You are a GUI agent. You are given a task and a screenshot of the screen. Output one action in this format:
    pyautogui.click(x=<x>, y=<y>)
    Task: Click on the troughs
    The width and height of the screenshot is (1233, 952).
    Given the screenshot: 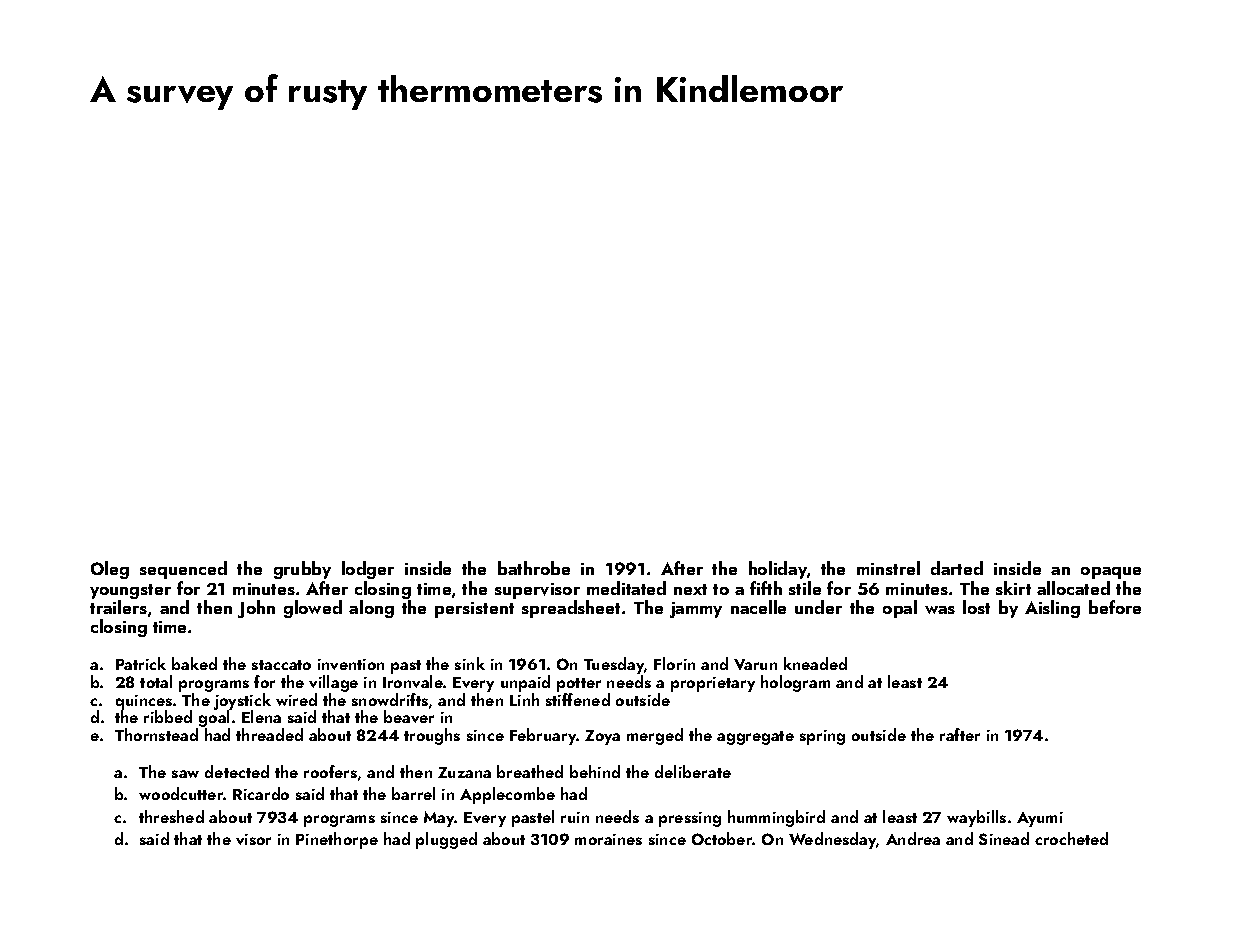 What is the action you would take?
    pyautogui.click(x=432, y=736)
